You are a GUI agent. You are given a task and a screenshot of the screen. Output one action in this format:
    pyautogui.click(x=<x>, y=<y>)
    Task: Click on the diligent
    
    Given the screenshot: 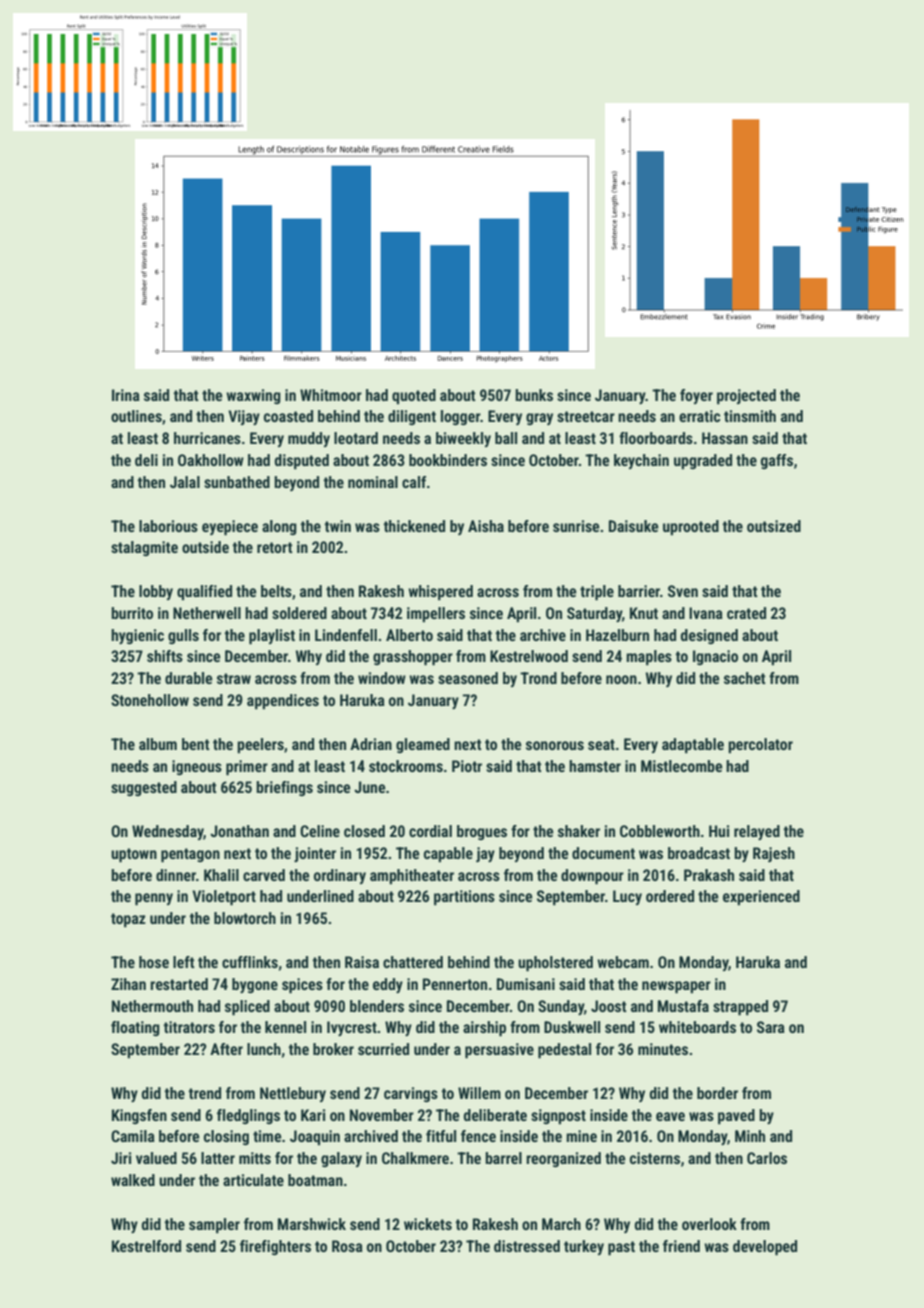 What is the action you would take?
    pyautogui.click(x=412, y=417)
